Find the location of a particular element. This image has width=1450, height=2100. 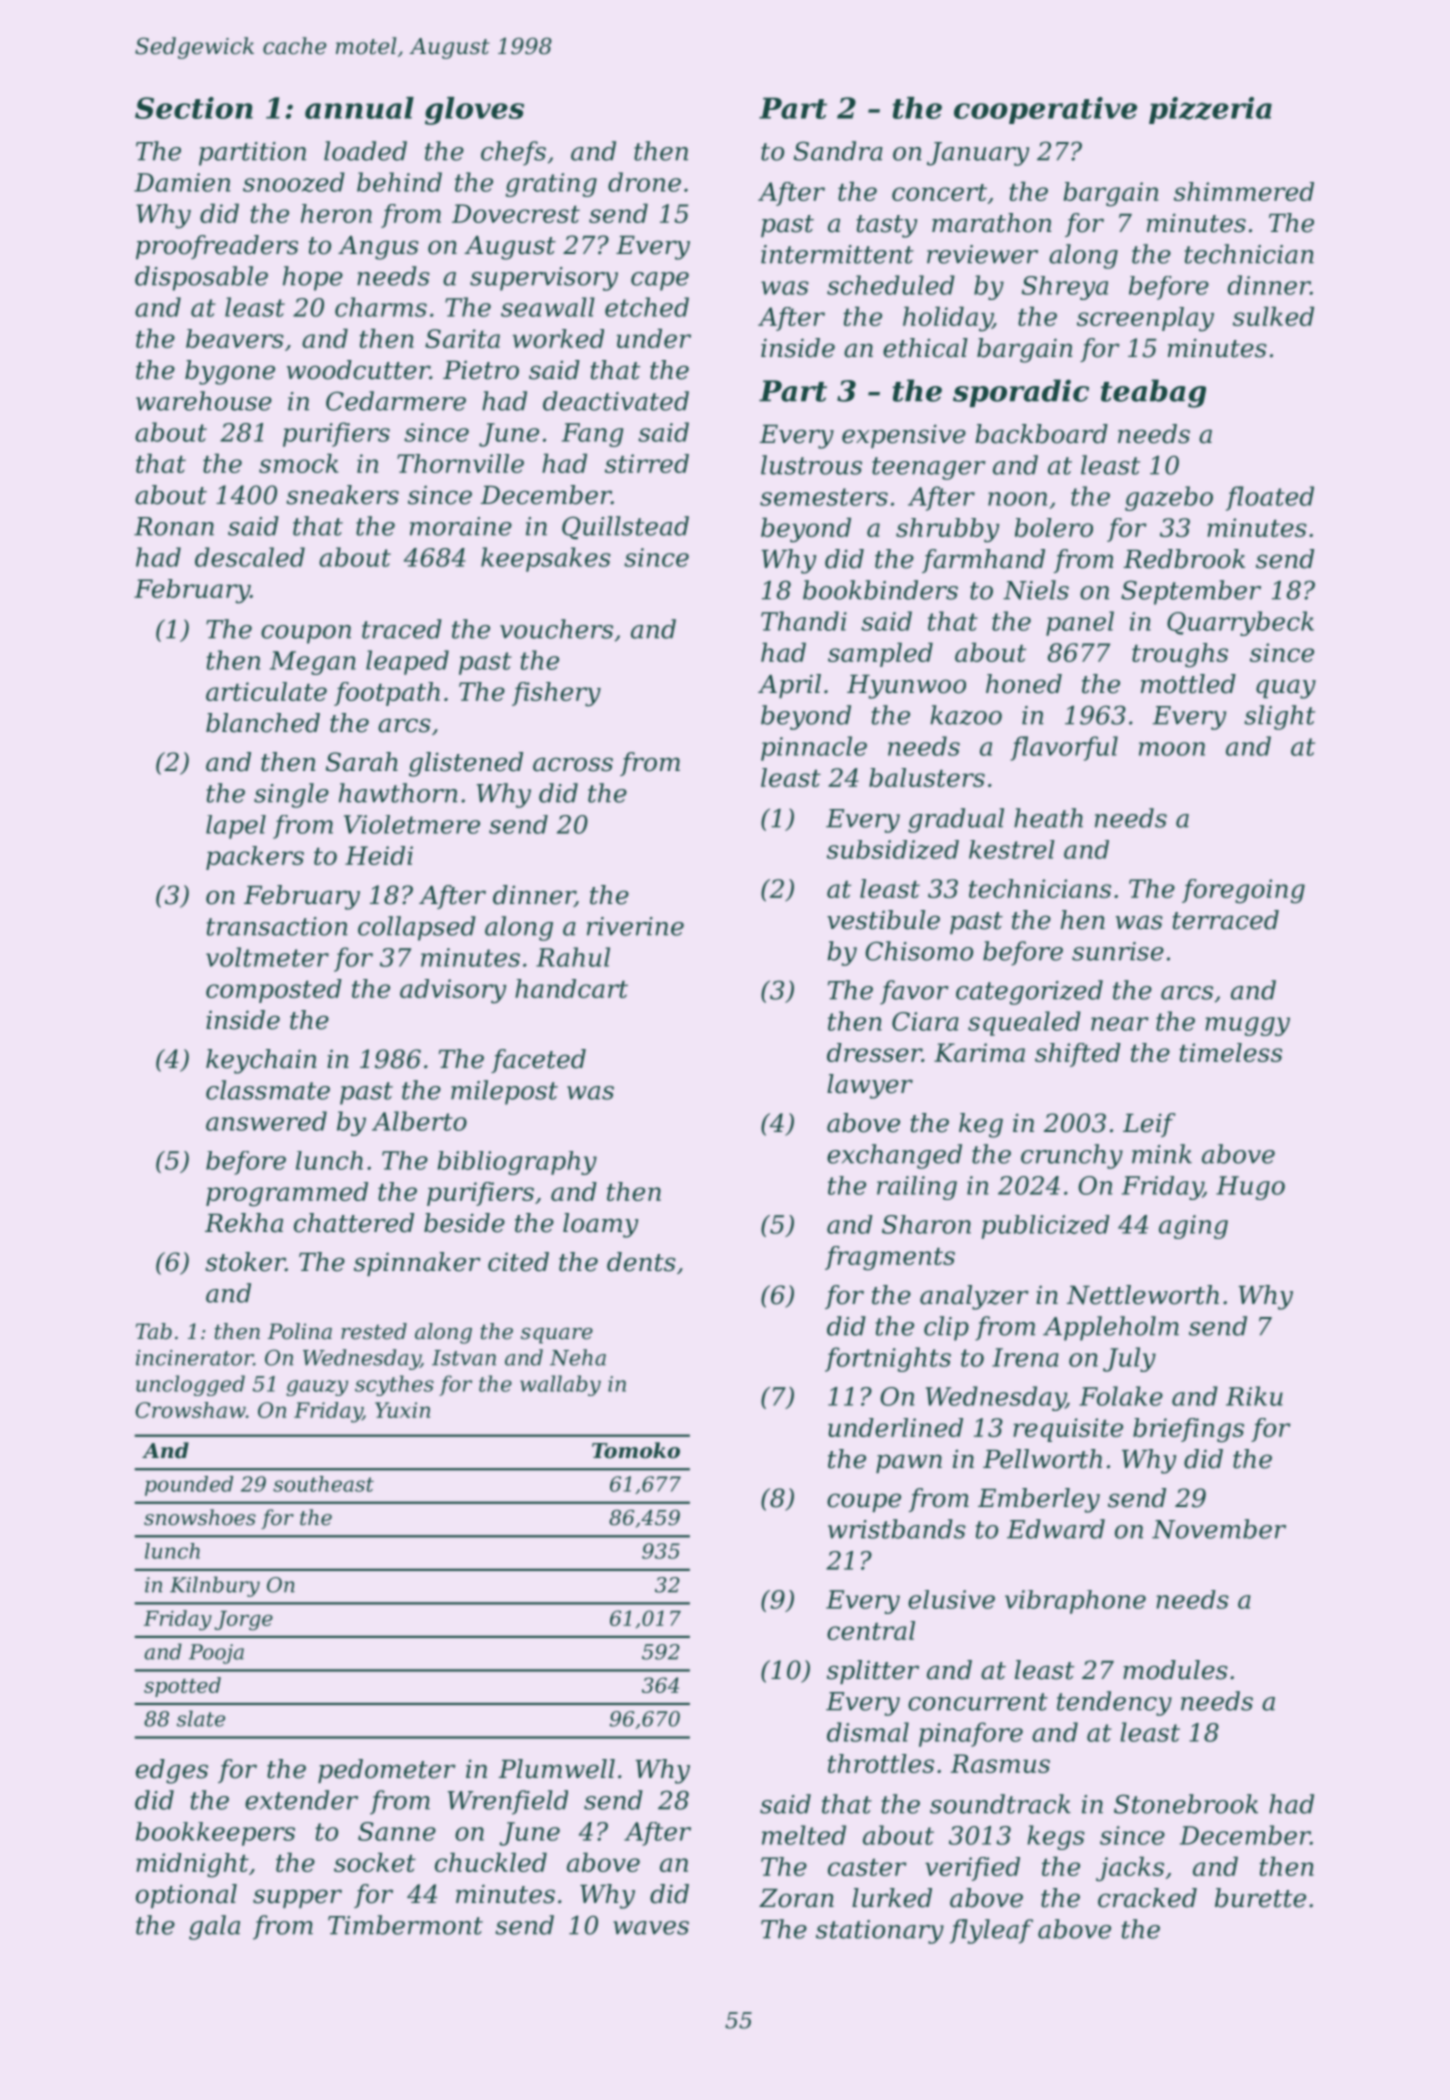

articulate is located at coordinates (266, 691).
